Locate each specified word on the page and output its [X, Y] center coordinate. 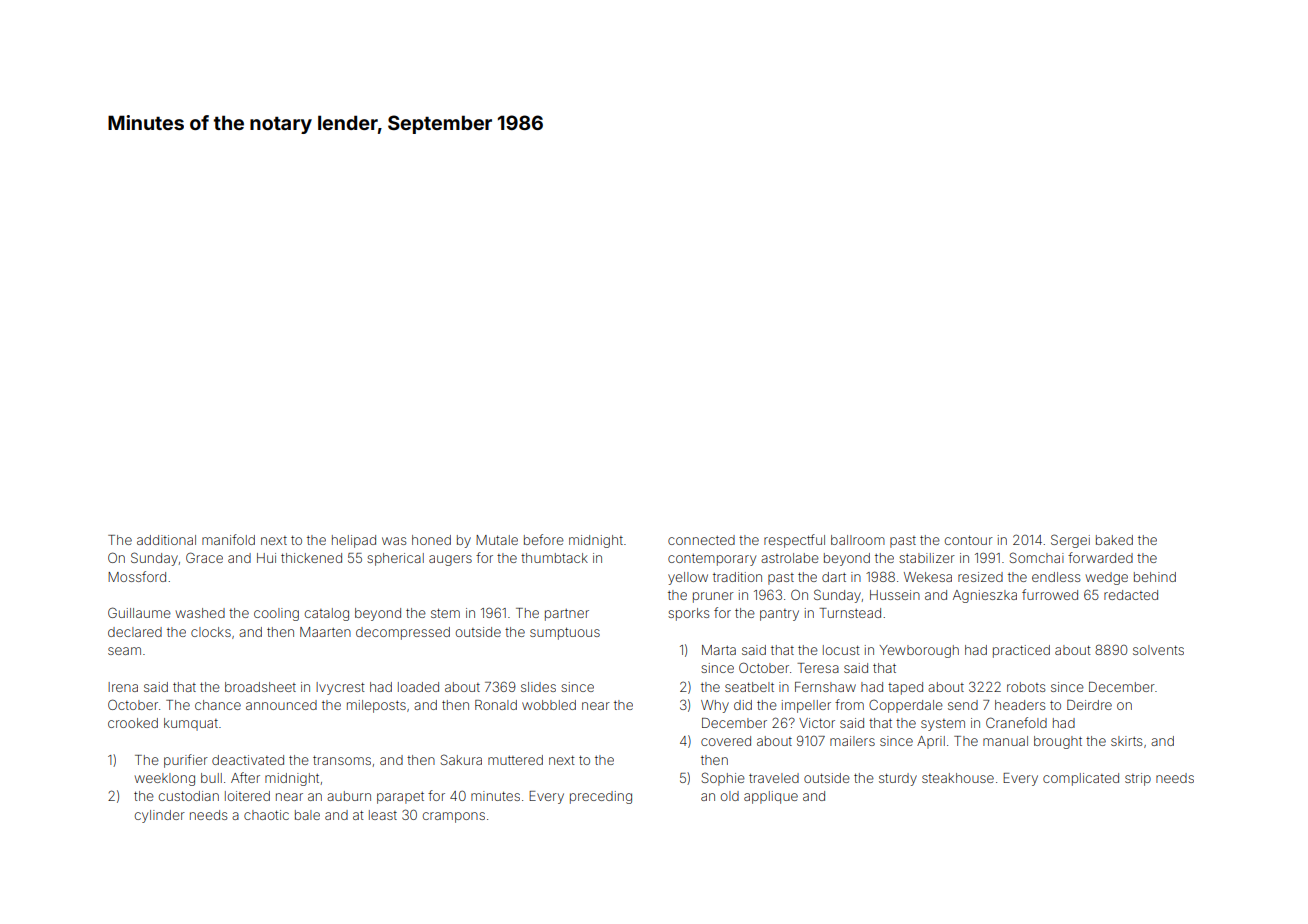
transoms [342, 760]
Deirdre [1089, 705]
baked [1114, 540]
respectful [794, 541]
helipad [354, 541]
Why [715, 706]
